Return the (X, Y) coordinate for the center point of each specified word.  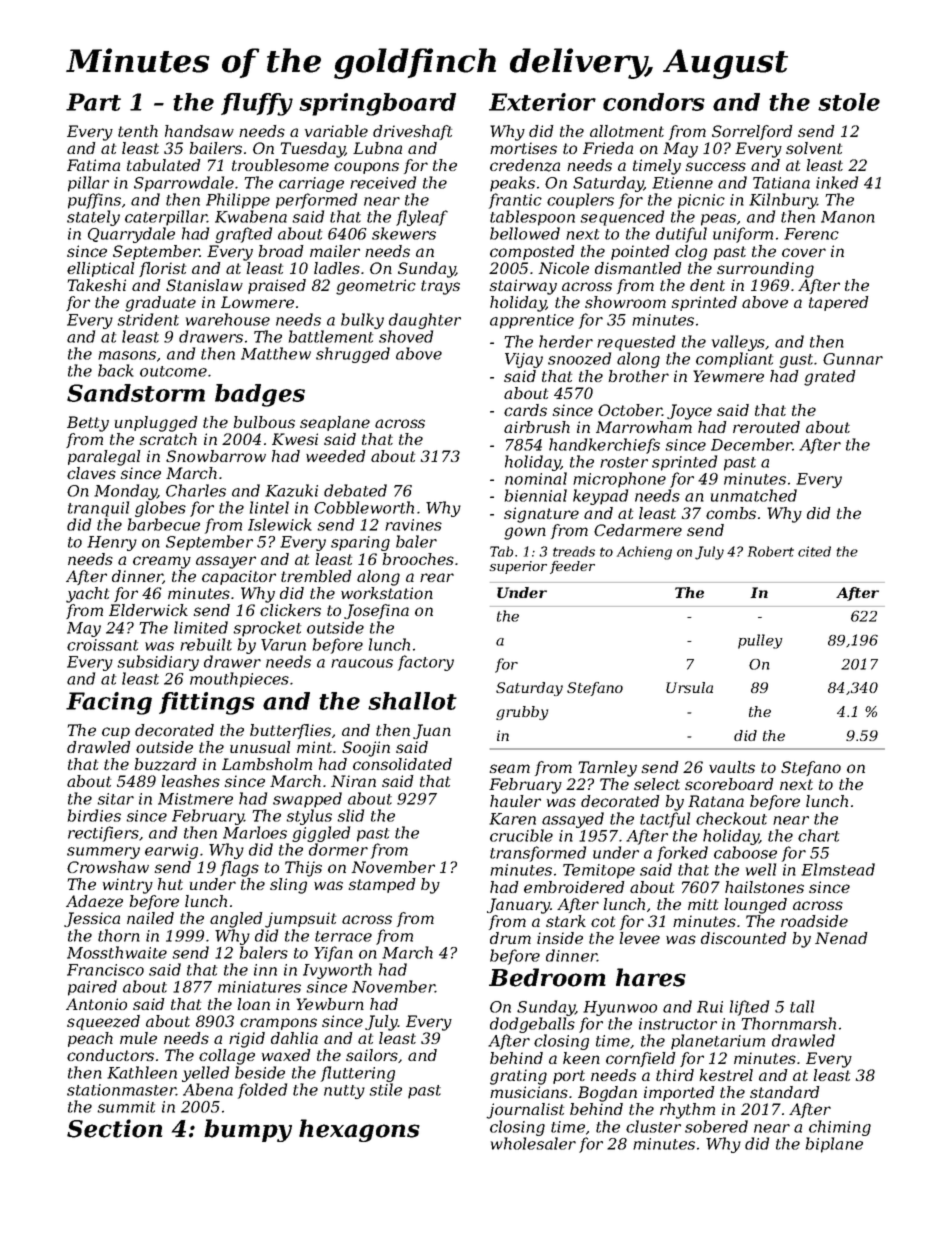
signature (541, 515)
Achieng (644, 553)
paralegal (104, 458)
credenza (525, 165)
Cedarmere (638, 530)
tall (802, 1006)
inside (560, 938)
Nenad (841, 938)
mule (138, 1038)
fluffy (257, 104)
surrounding (765, 270)
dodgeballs (532, 1025)
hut (170, 884)
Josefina (376, 611)
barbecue (164, 524)
